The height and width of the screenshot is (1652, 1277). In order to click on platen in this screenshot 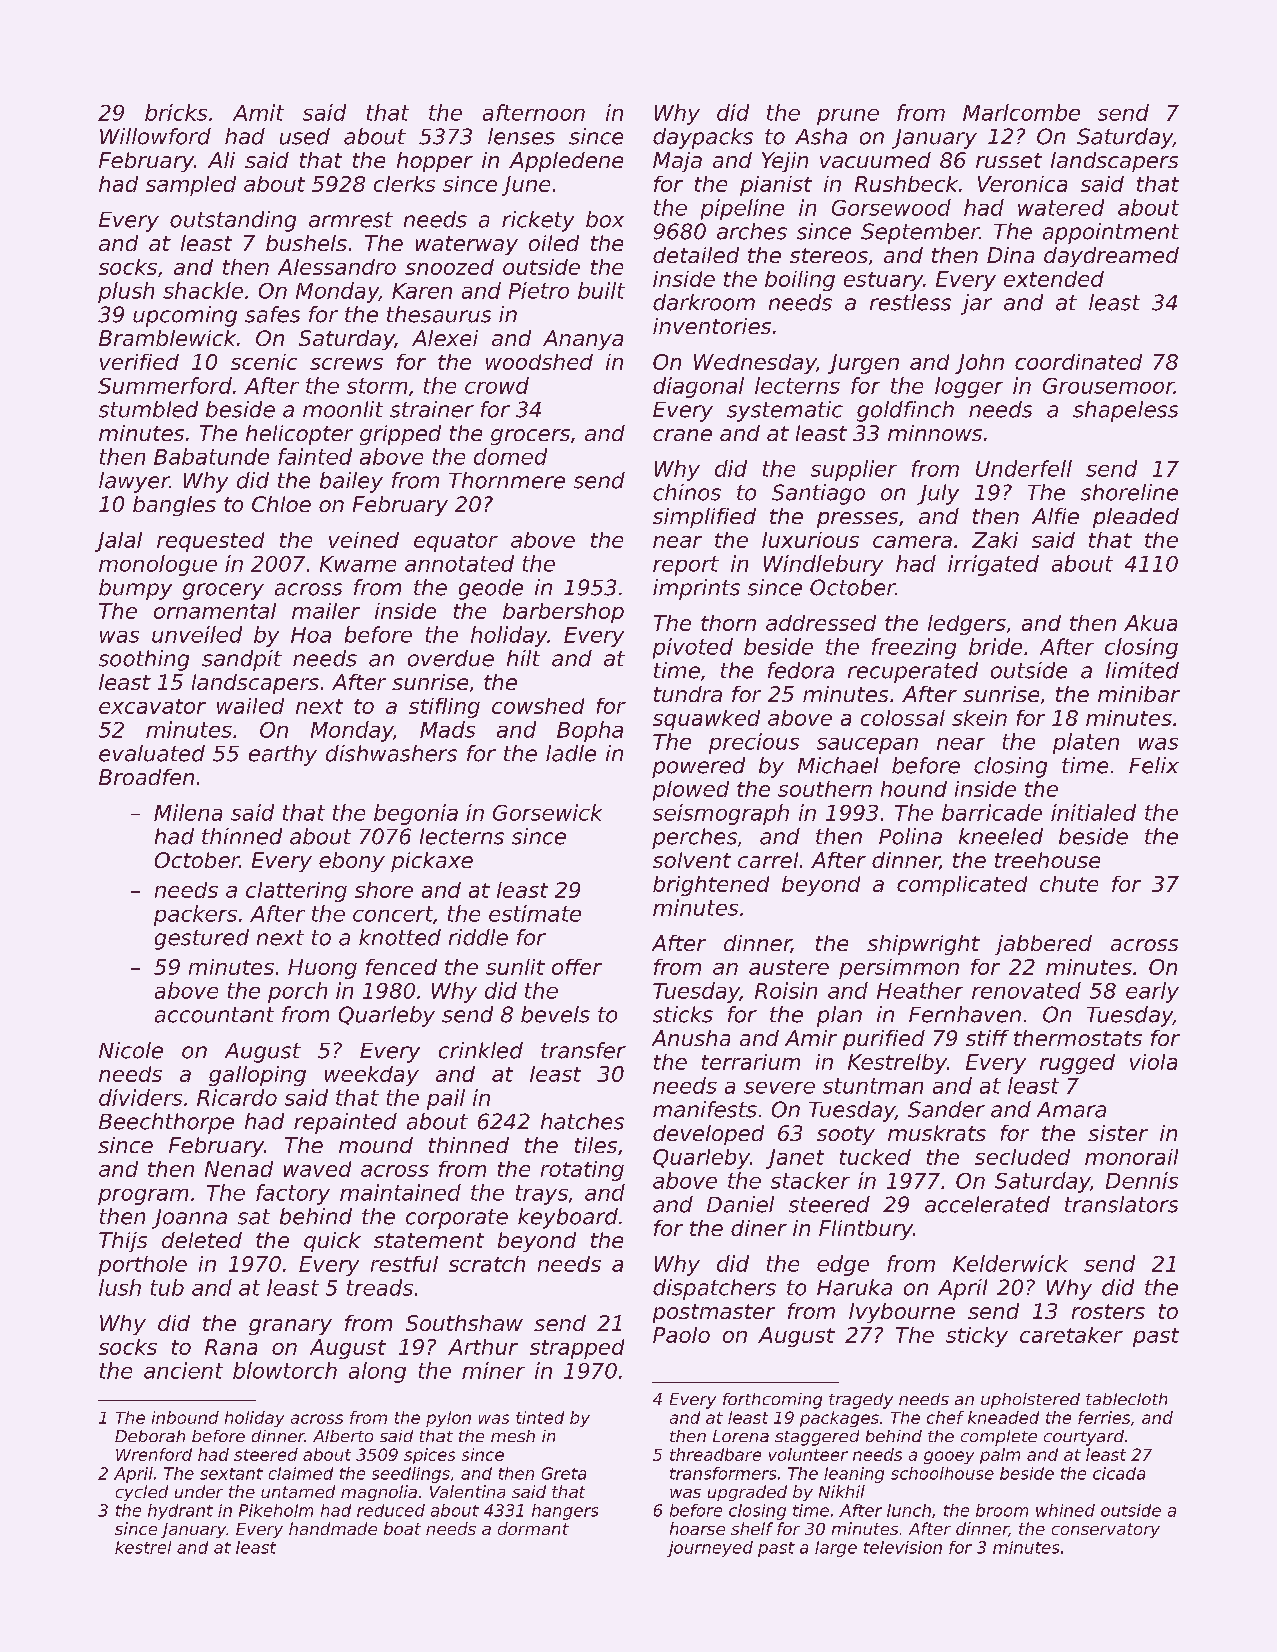, I will do `click(1086, 743)`.
